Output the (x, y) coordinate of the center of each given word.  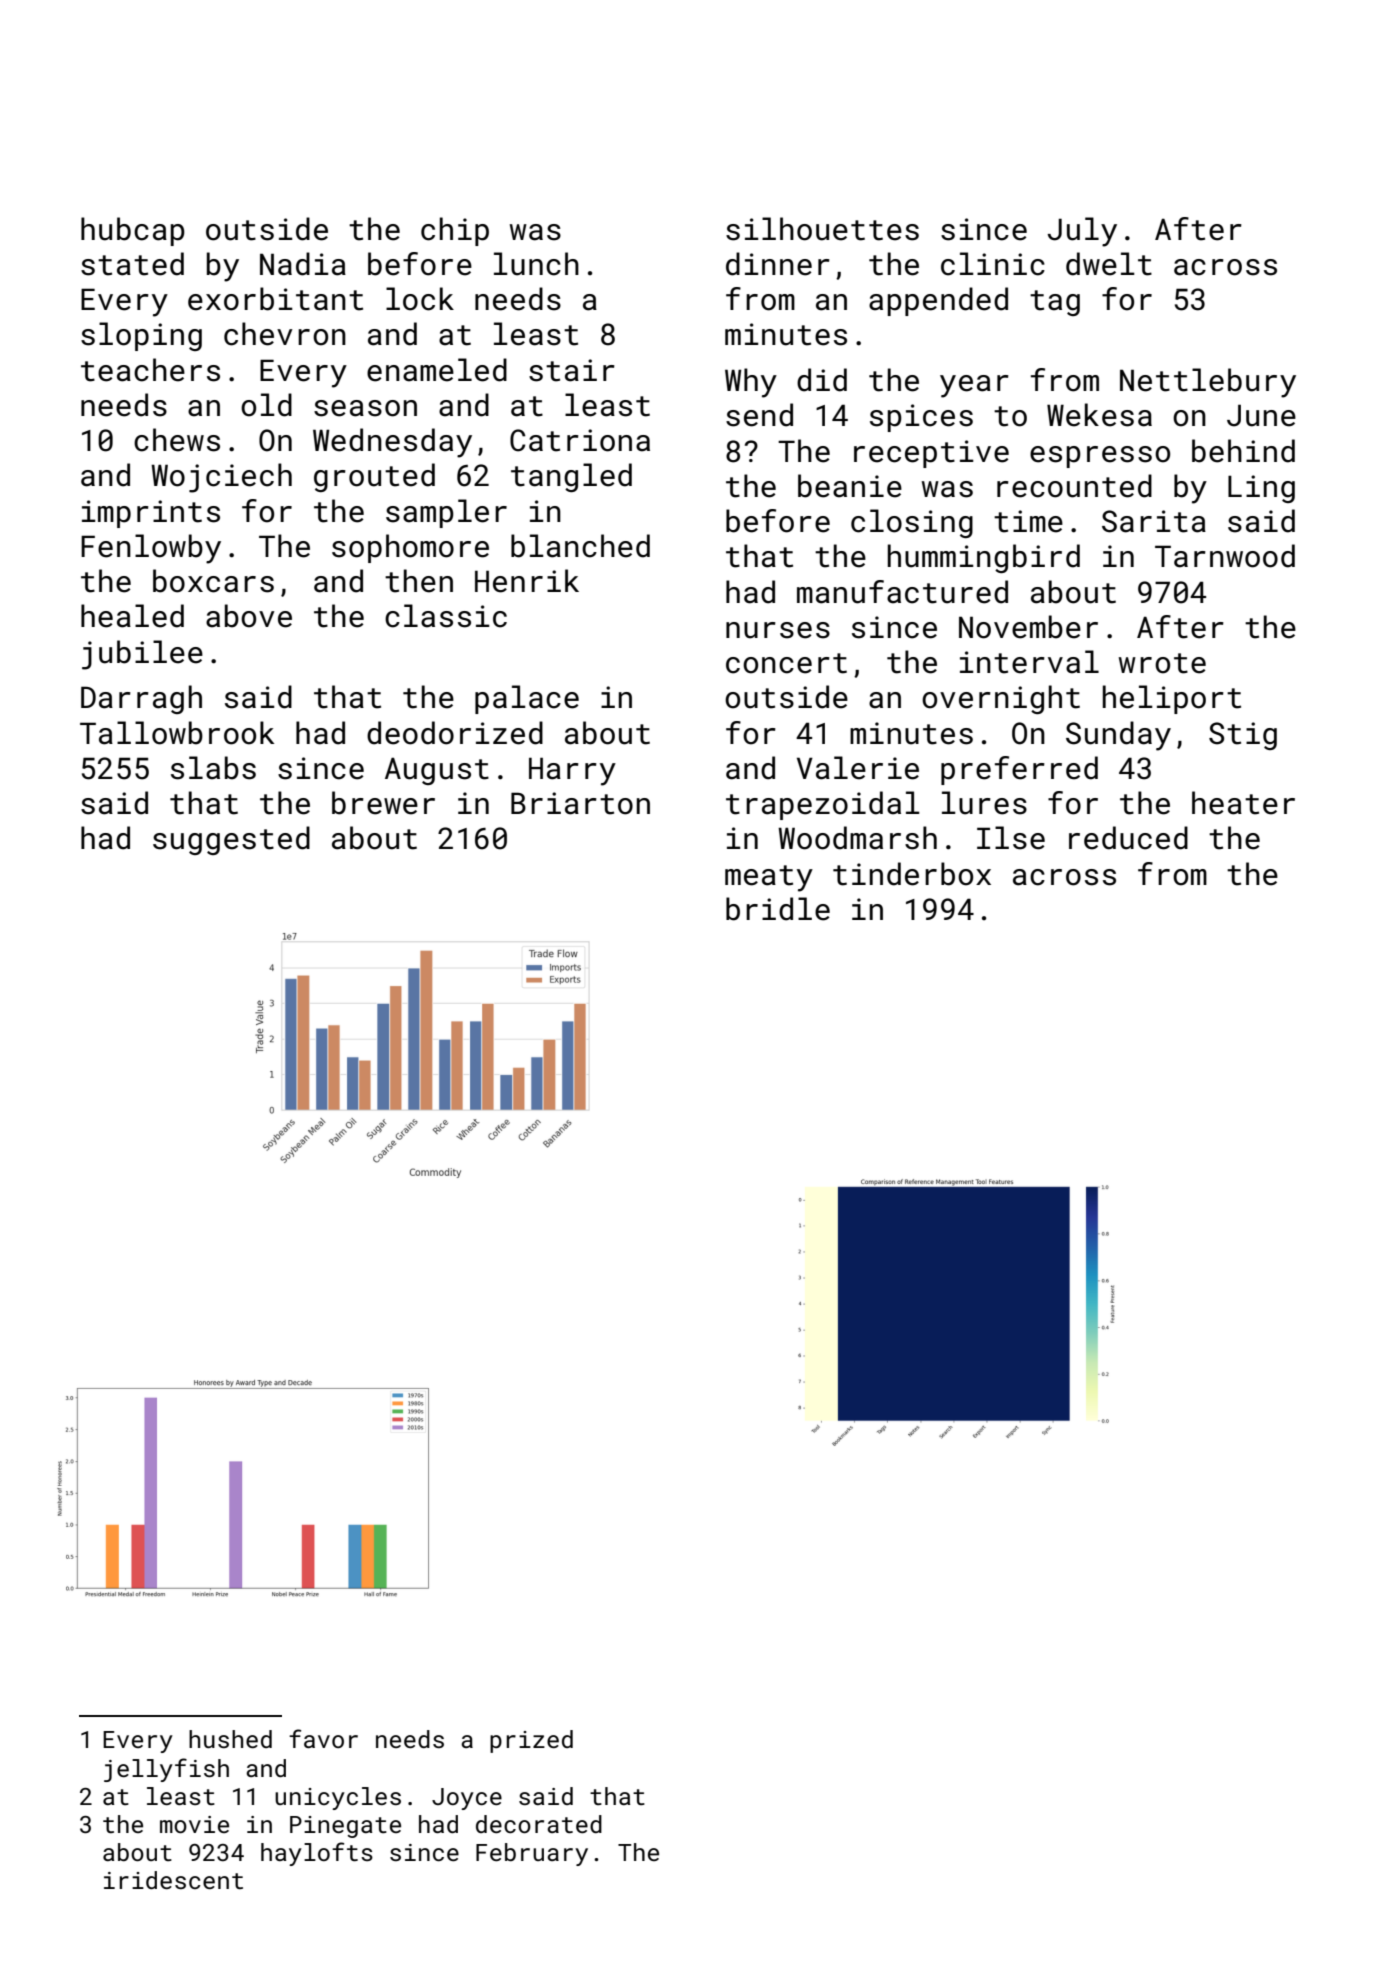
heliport (1172, 699)
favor (323, 1738)
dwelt (1109, 264)
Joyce (467, 1799)
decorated (539, 1824)
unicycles (338, 1798)
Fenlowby (151, 549)
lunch (536, 264)
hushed (230, 1739)
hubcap (133, 231)
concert (786, 663)
